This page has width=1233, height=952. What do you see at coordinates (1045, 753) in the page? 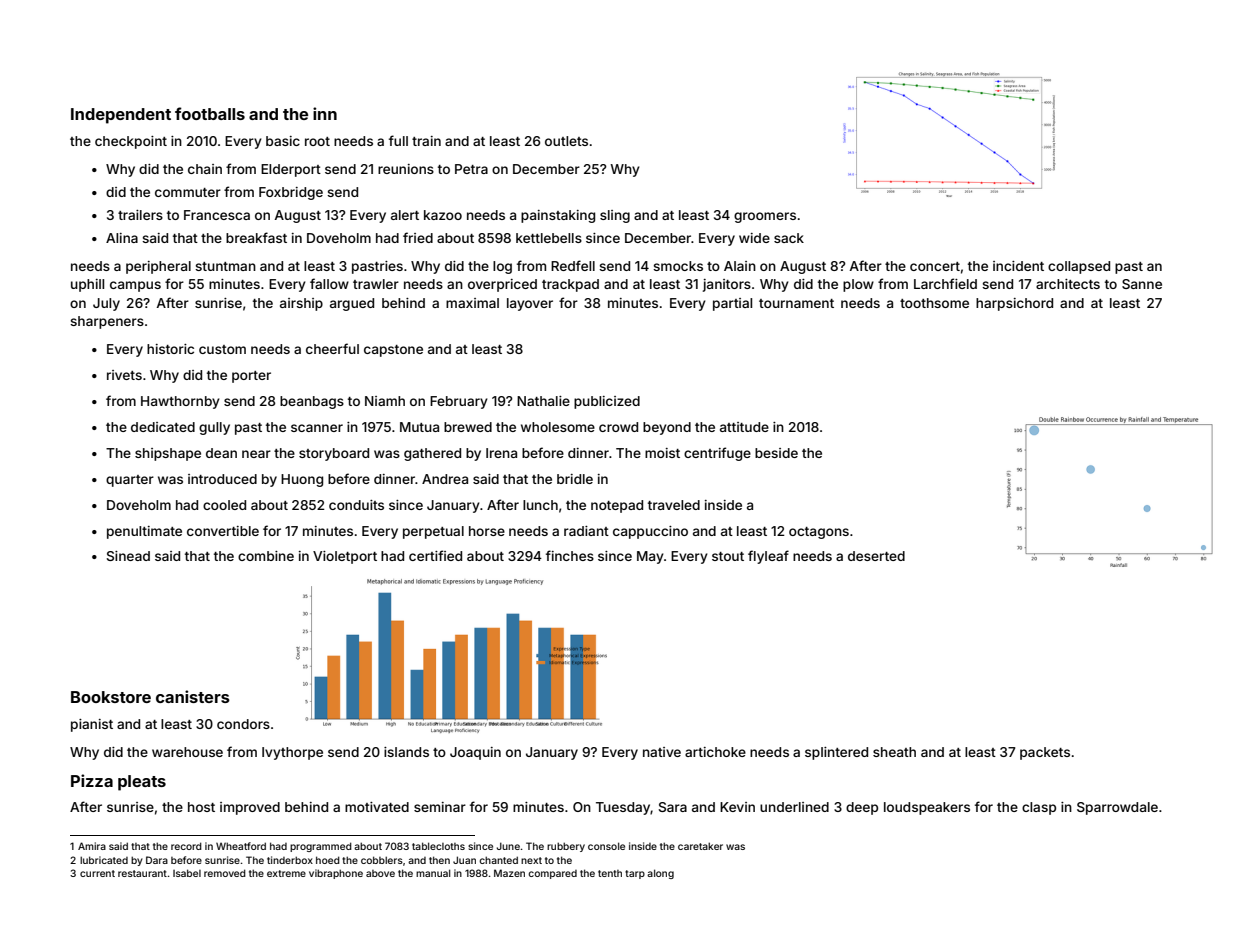
I see `packets` at bounding box center [1045, 753].
